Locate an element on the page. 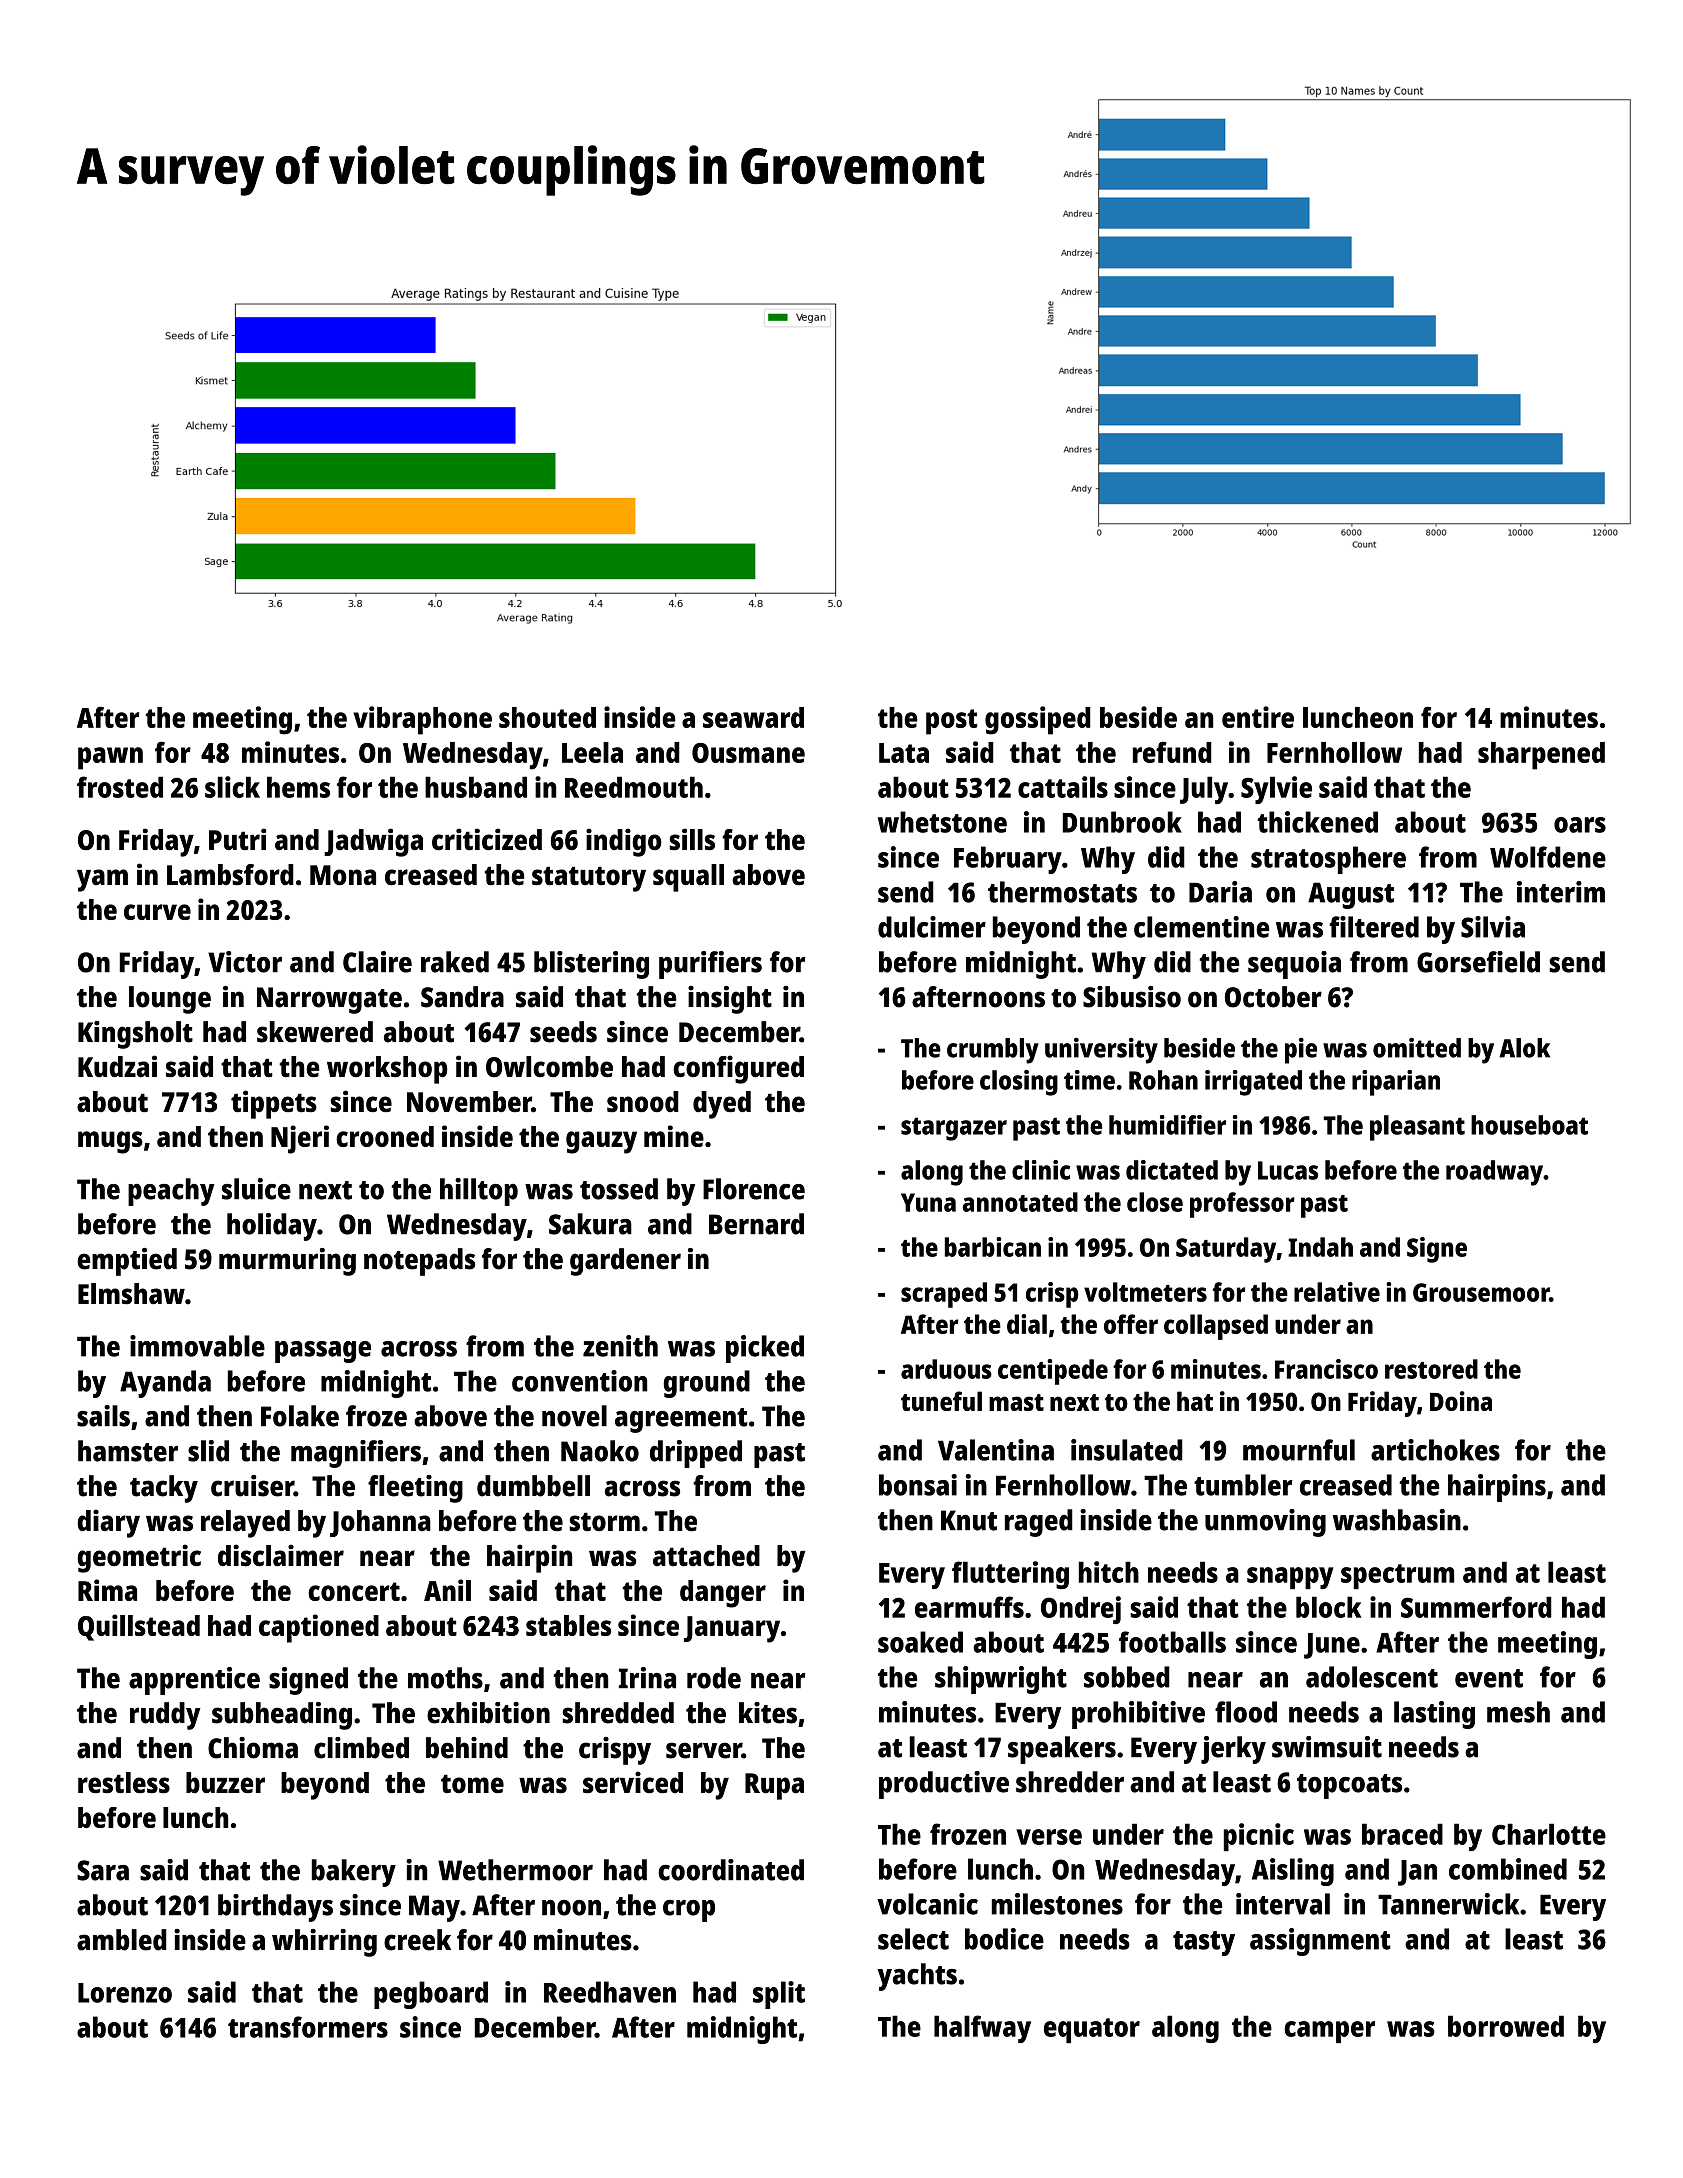 This page has width=1683, height=2178. Gorsefield is located at coordinates (1478, 962).
